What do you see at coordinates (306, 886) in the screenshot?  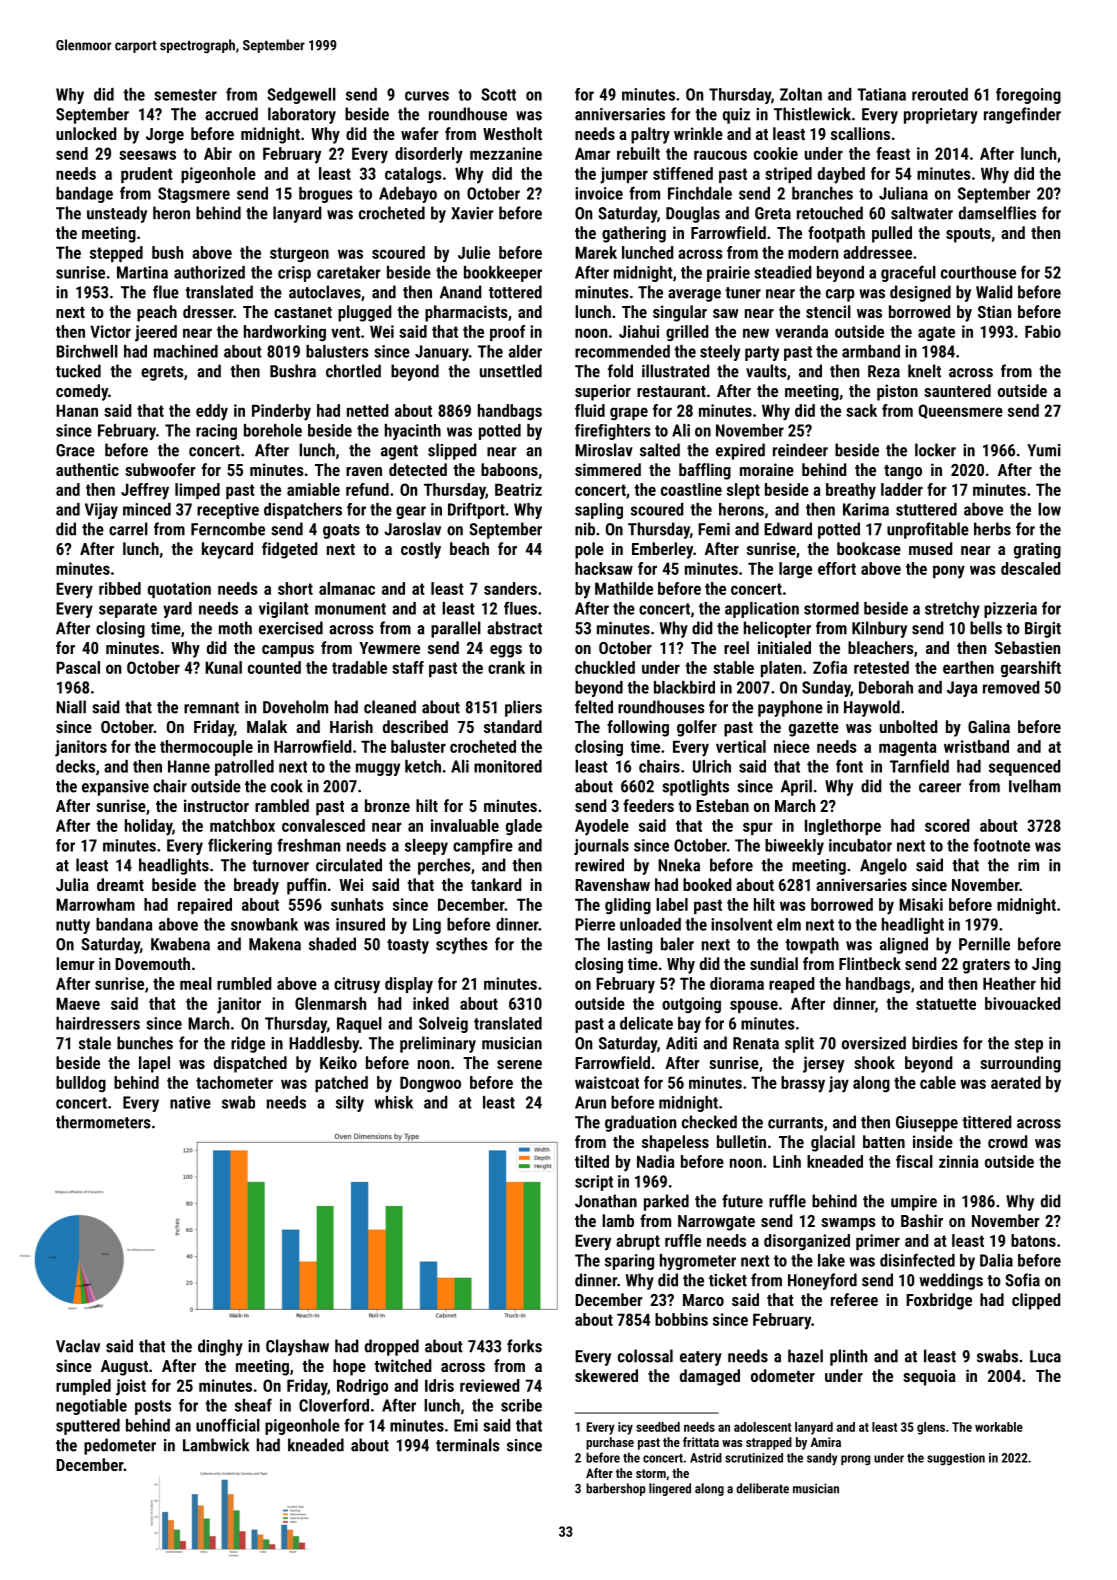 I see `puffin` at bounding box center [306, 886].
